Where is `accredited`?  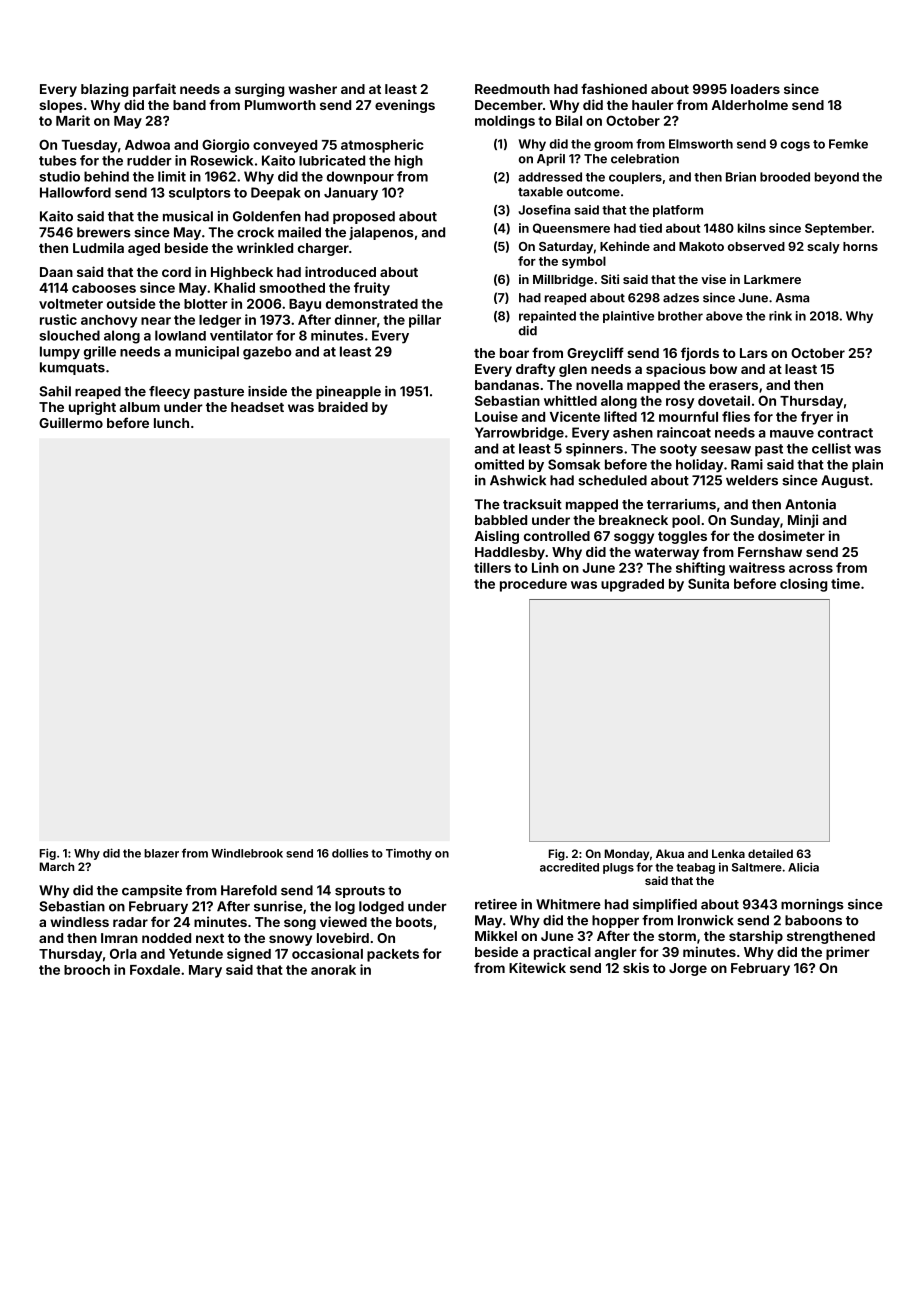 accredited is located at coordinates (569, 867).
